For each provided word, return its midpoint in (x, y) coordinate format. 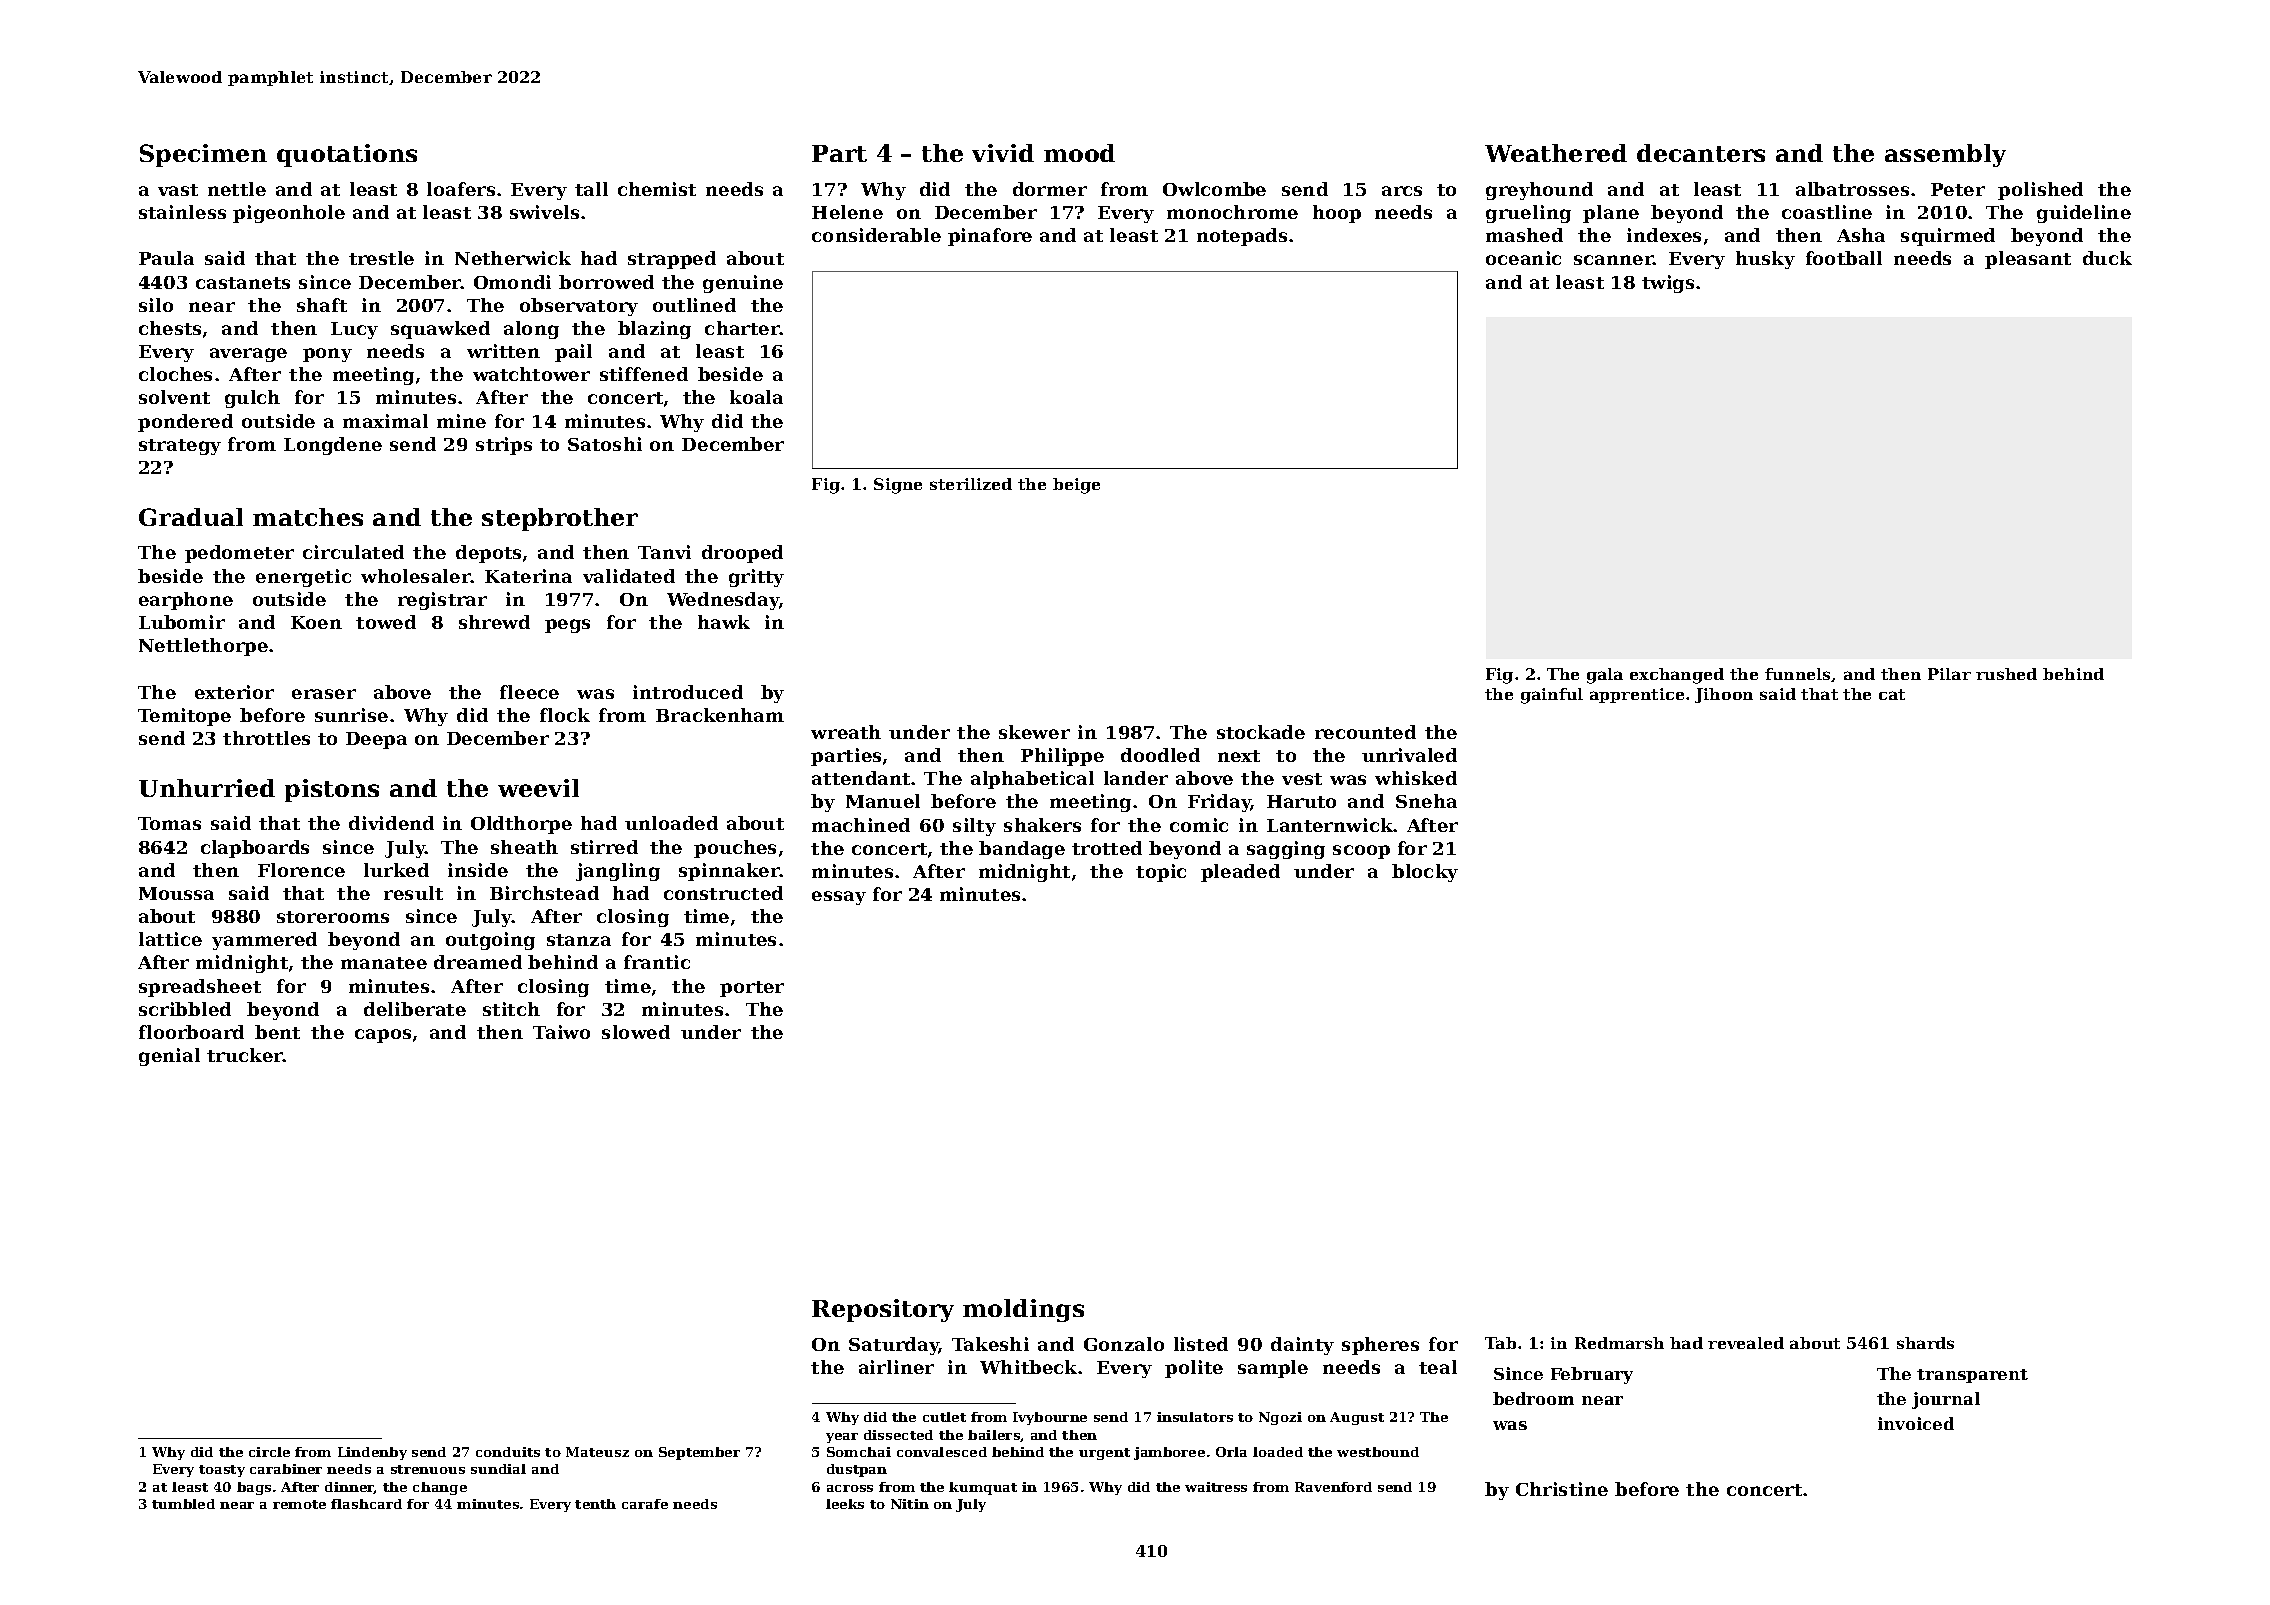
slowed (636, 1032)
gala (1605, 676)
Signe (898, 486)
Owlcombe (1214, 189)
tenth (595, 1504)
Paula (166, 258)
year (842, 1438)
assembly (1945, 155)
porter (752, 989)
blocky (1425, 873)
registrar (442, 601)
